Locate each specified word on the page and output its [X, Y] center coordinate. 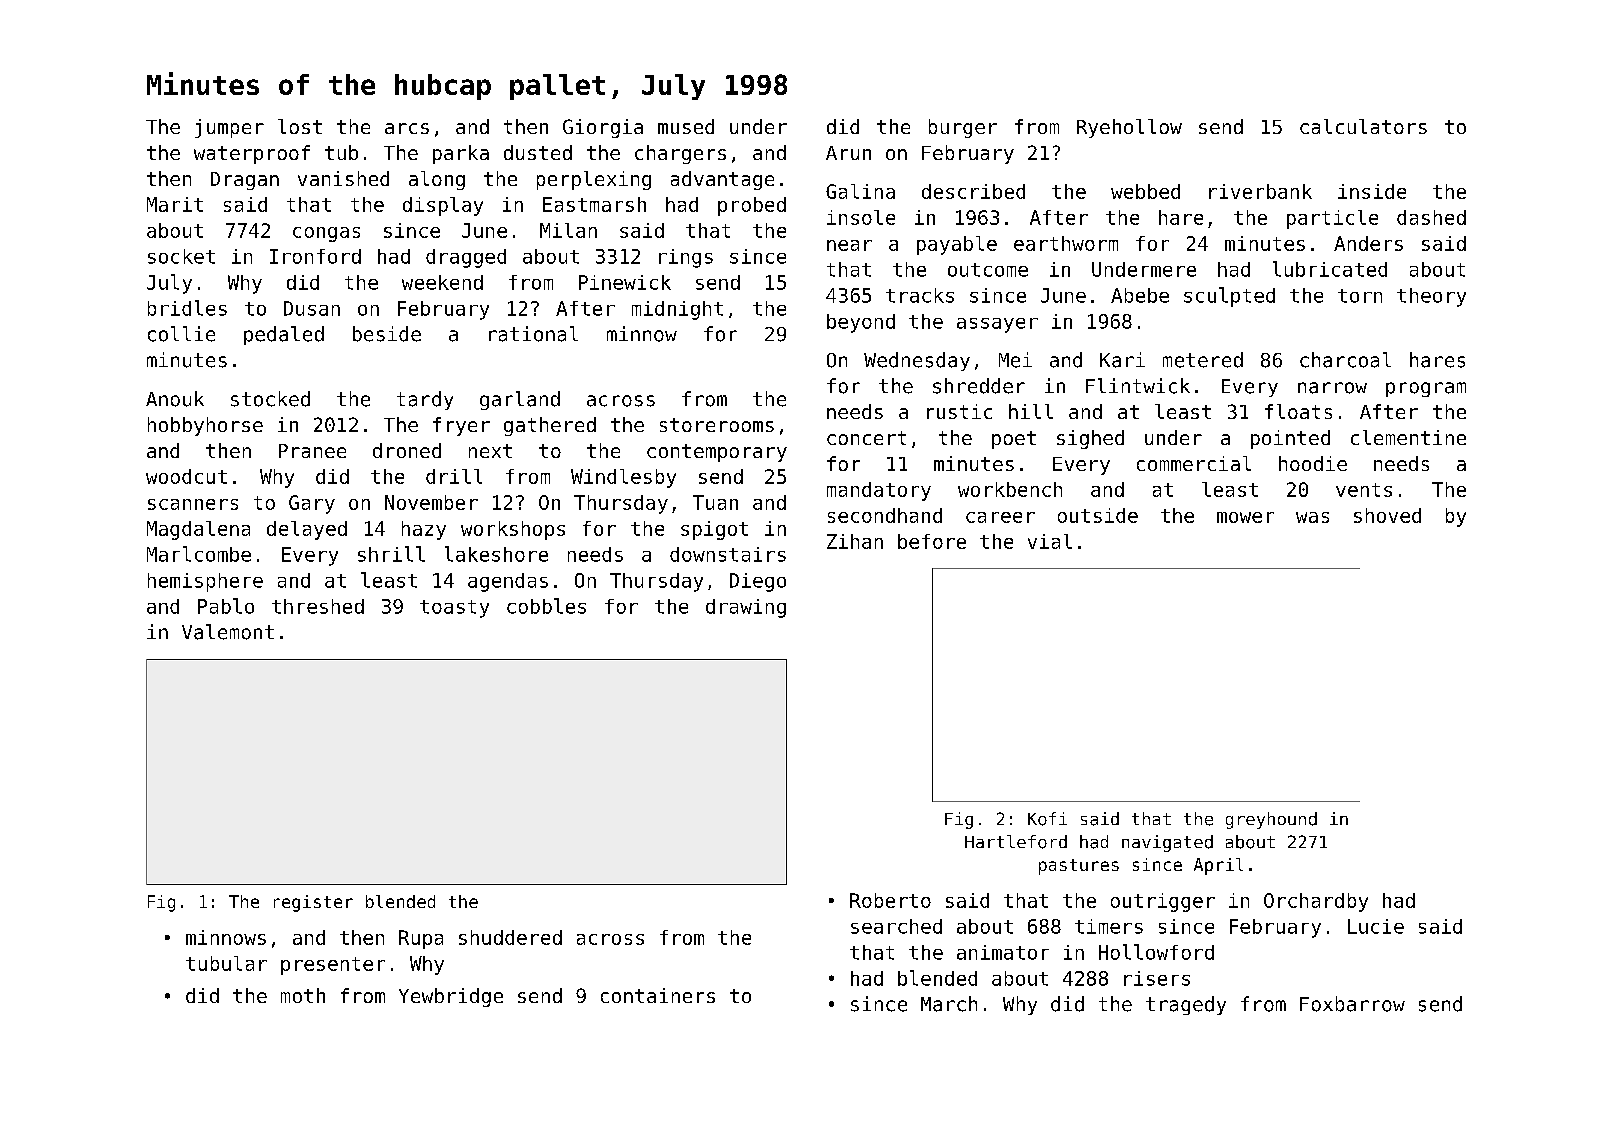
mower [1245, 517]
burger [963, 128]
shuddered [510, 937]
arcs [407, 128]
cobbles [546, 606]
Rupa [421, 939]
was [1312, 517]
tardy [425, 400]
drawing [746, 608]
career [1000, 517]
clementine [1408, 437]
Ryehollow [1129, 128]
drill [454, 476]
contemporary [717, 453]
